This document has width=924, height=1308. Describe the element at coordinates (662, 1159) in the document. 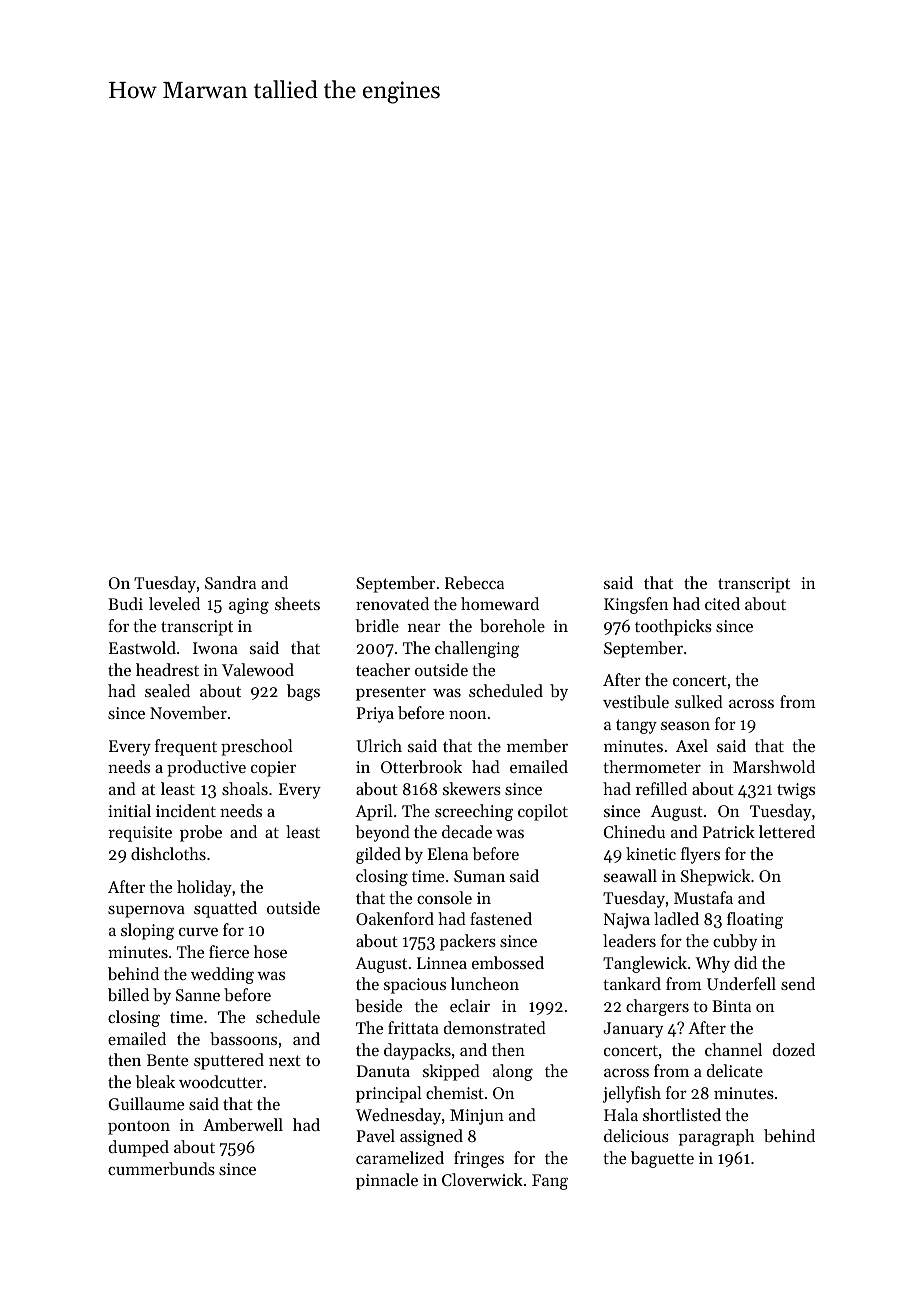

I see `baguette` at that location.
